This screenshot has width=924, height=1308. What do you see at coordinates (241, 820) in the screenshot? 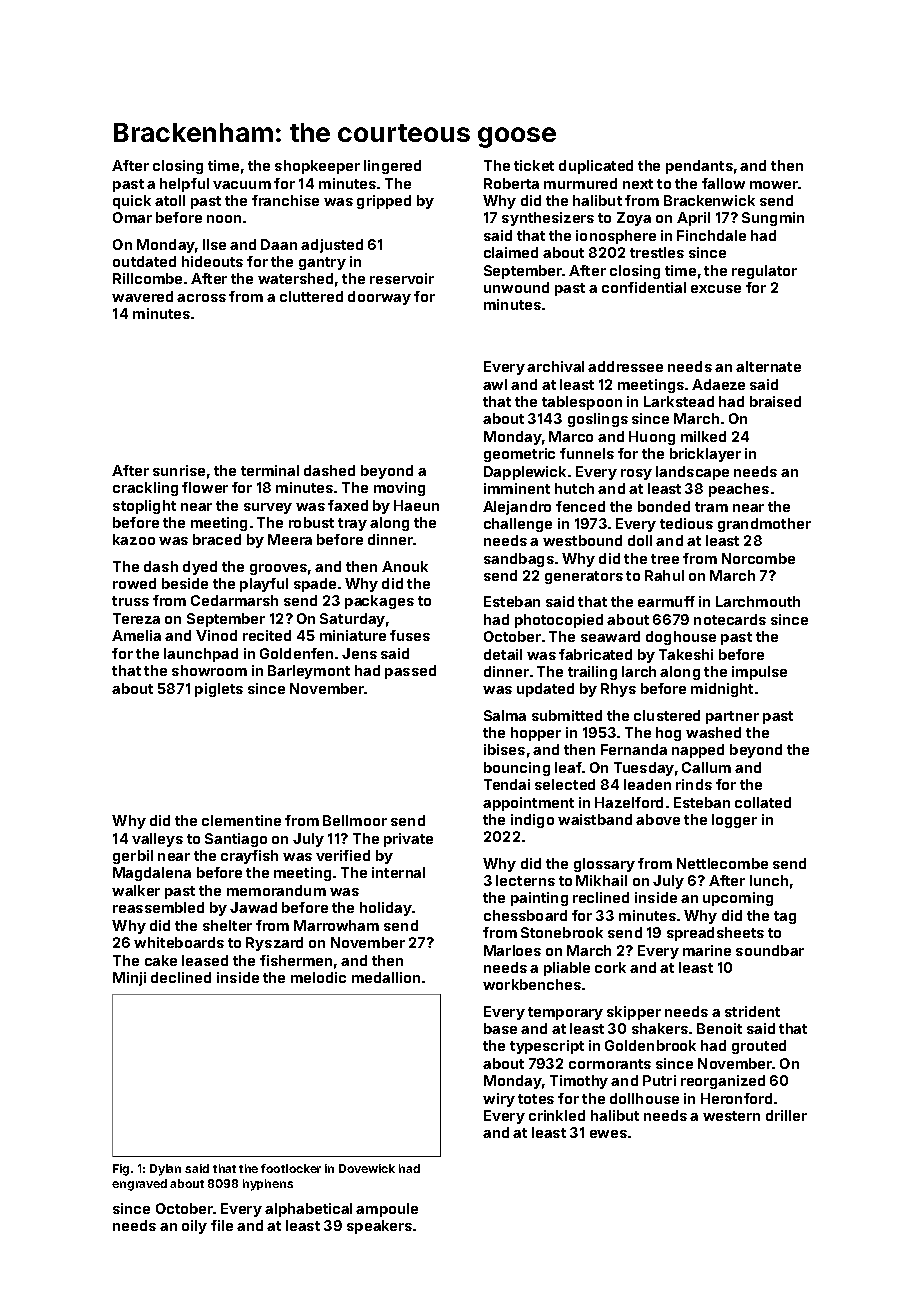
I see `clementine` at bounding box center [241, 820].
